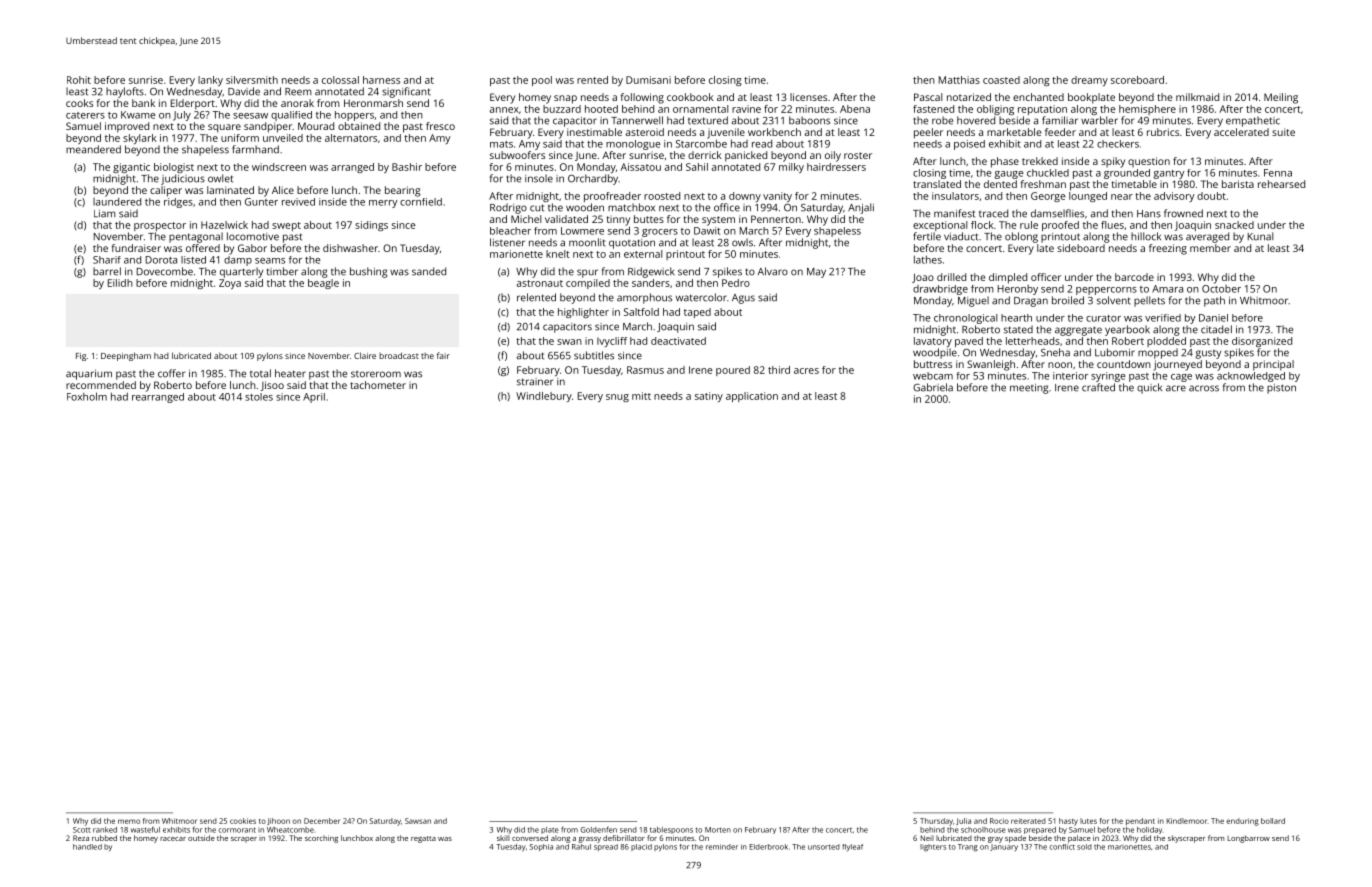 This screenshot has width=1372, height=887. I want to click on tachometer, so click(378, 385).
